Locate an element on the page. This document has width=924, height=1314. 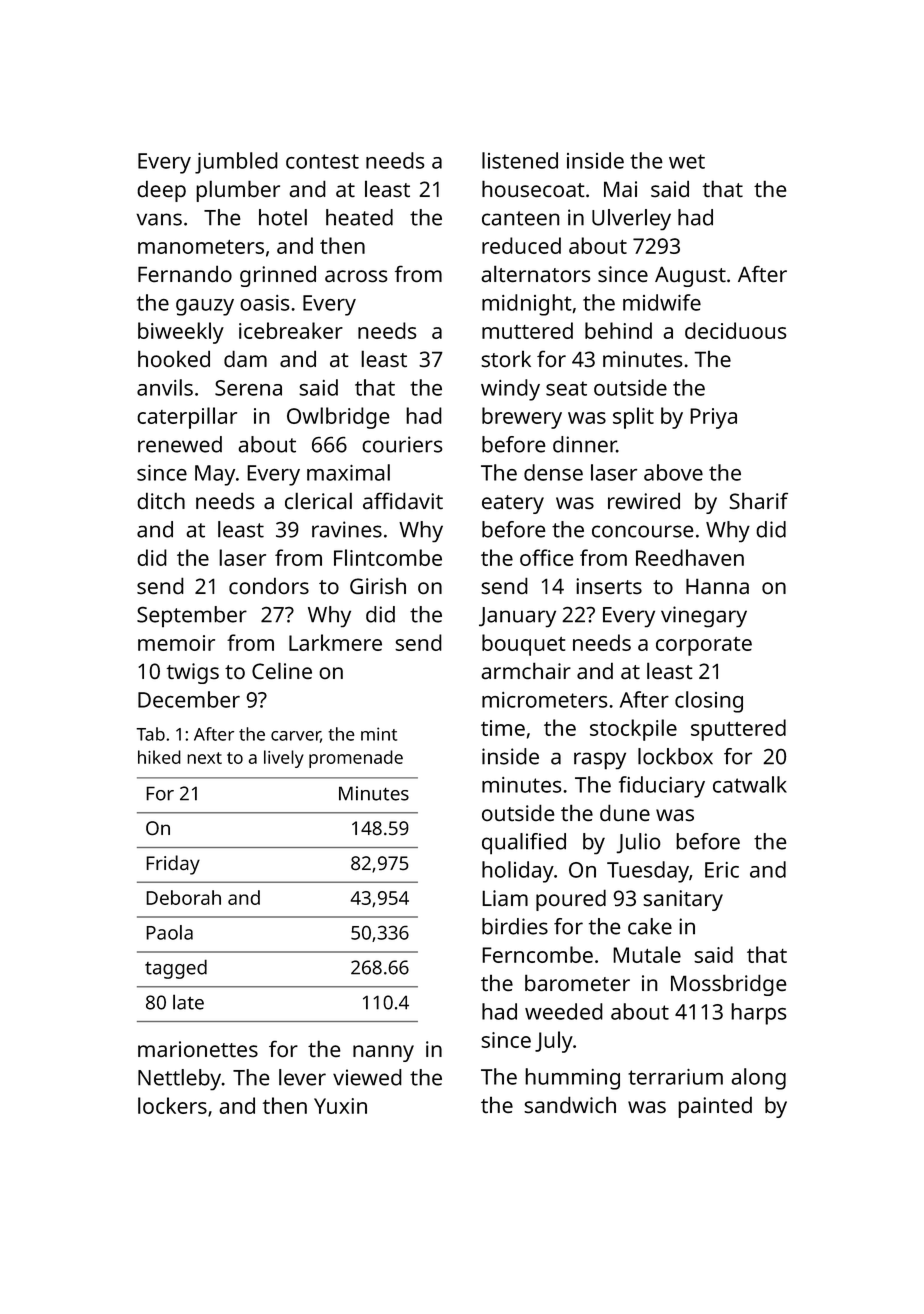
Friday is located at coordinates (173, 865).
